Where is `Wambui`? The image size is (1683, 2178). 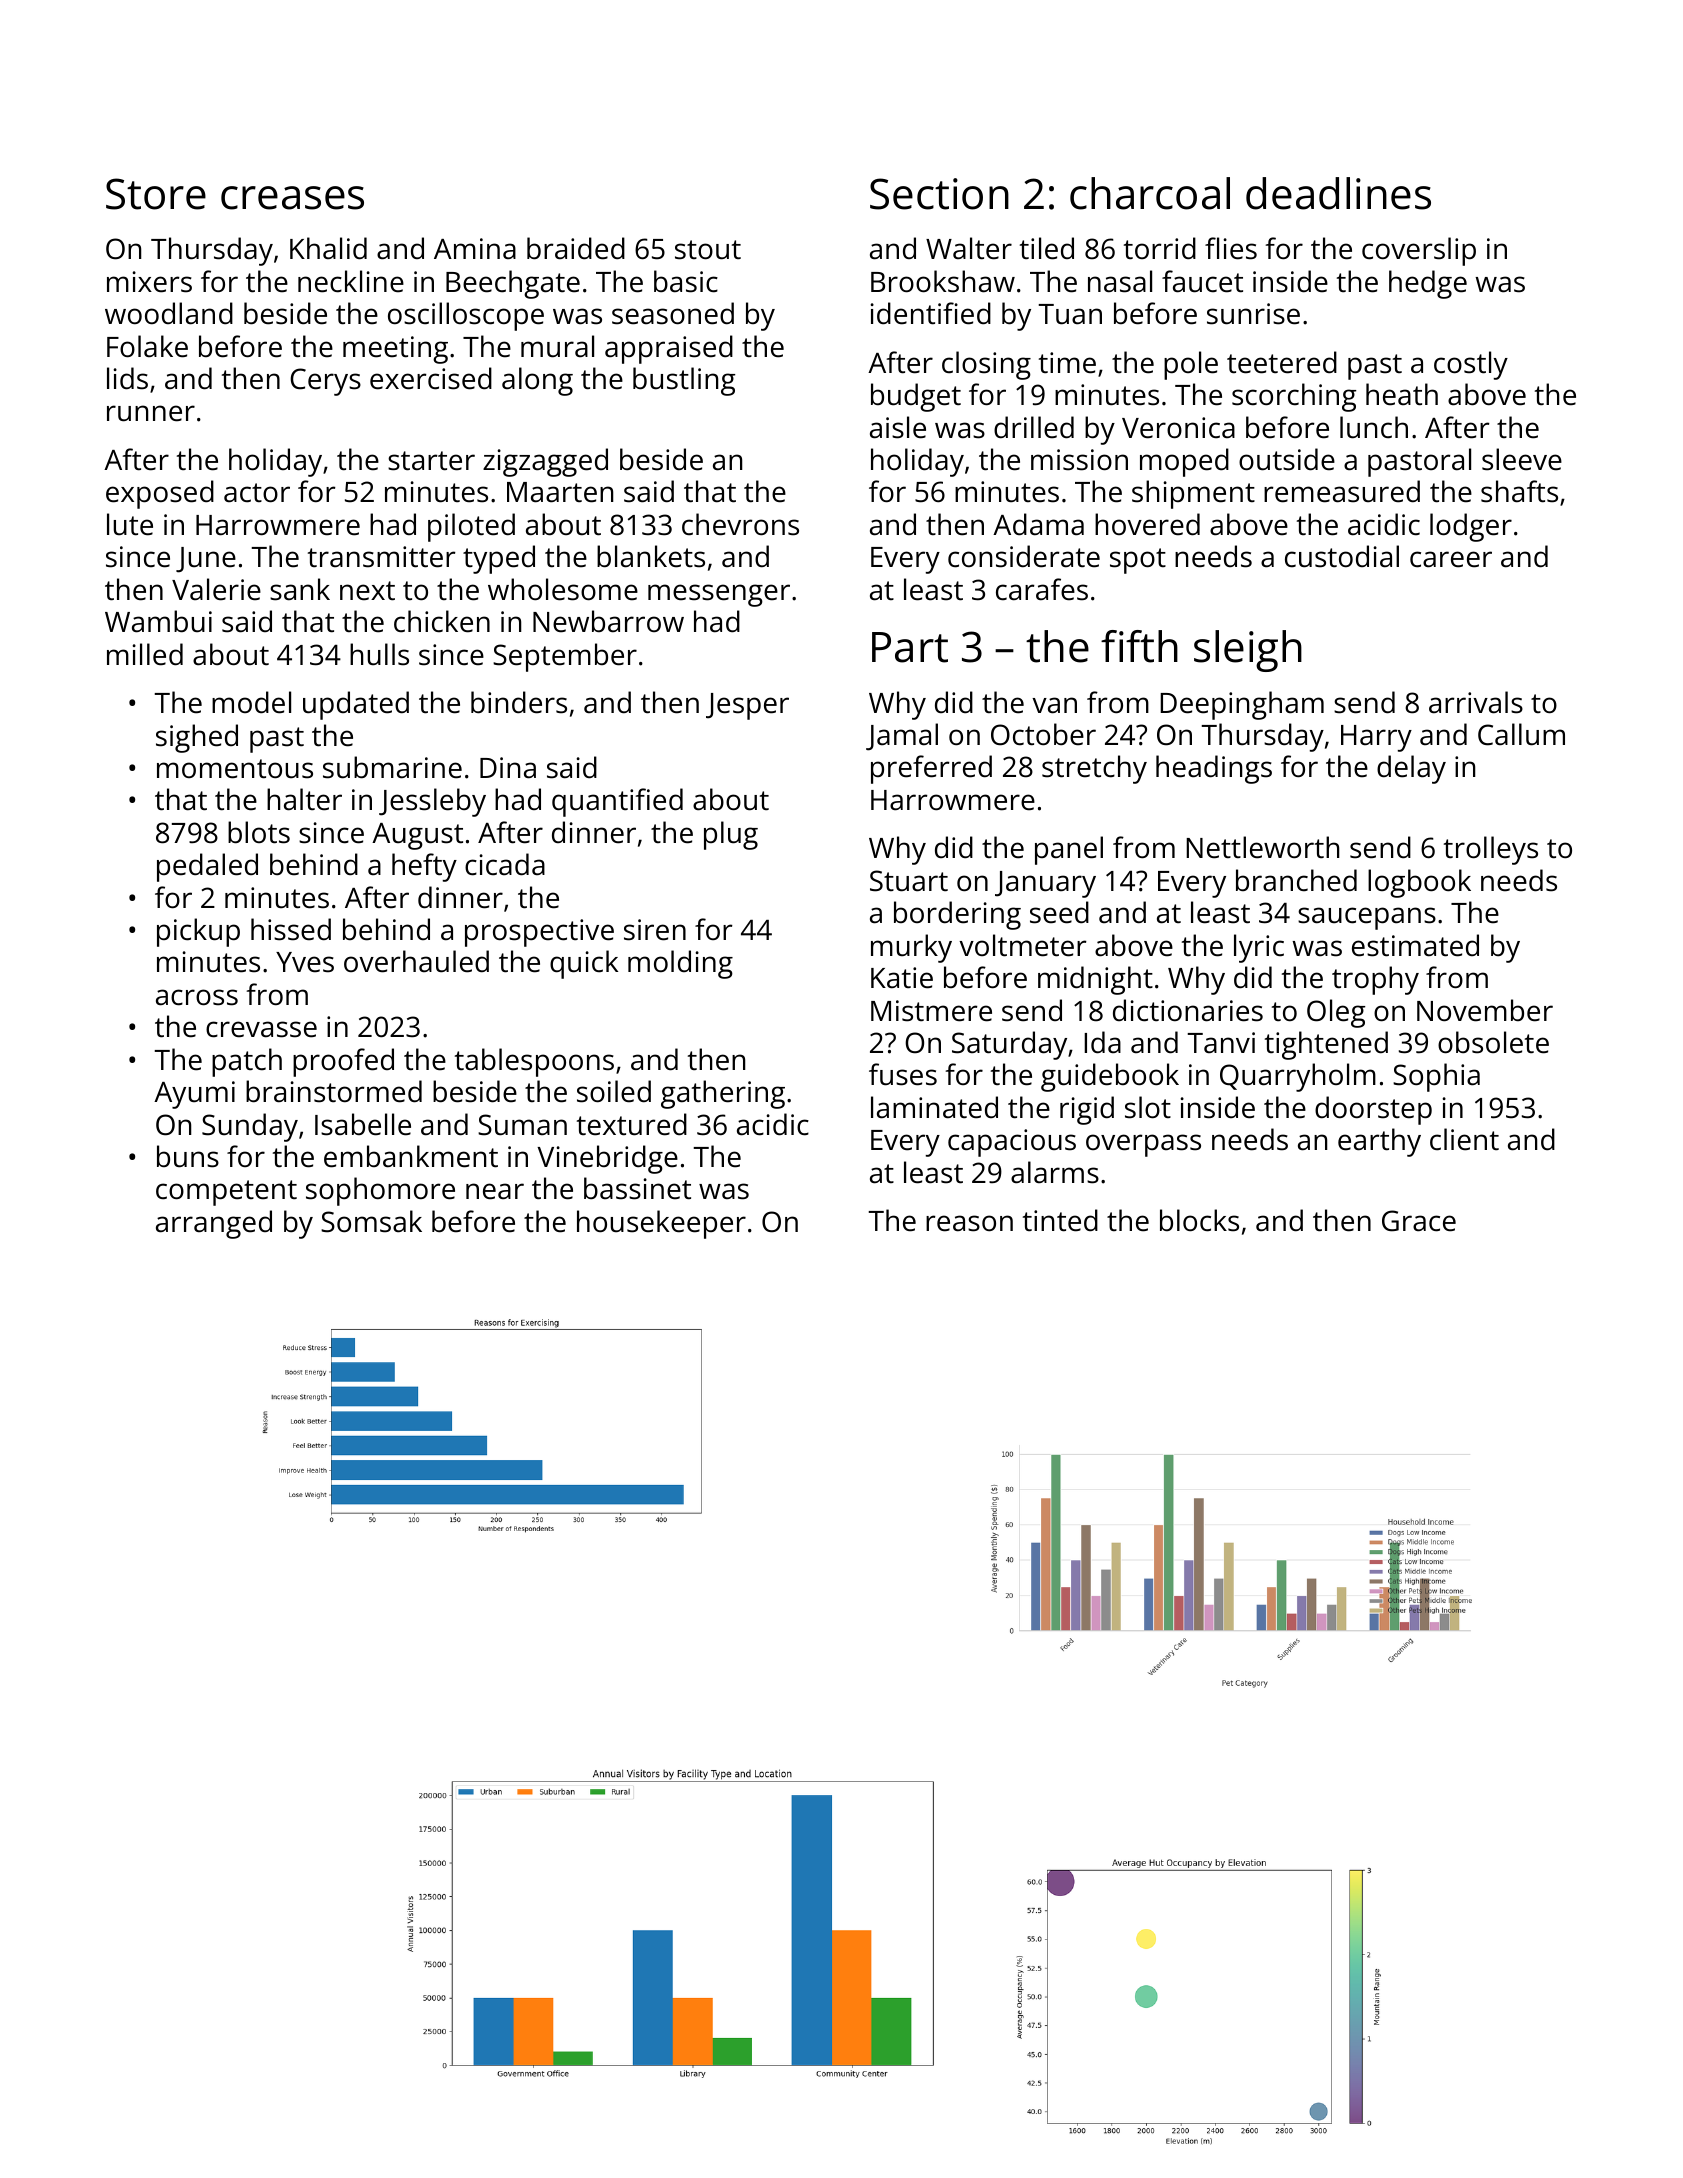 Wambui is located at coordinates (158, 621).
